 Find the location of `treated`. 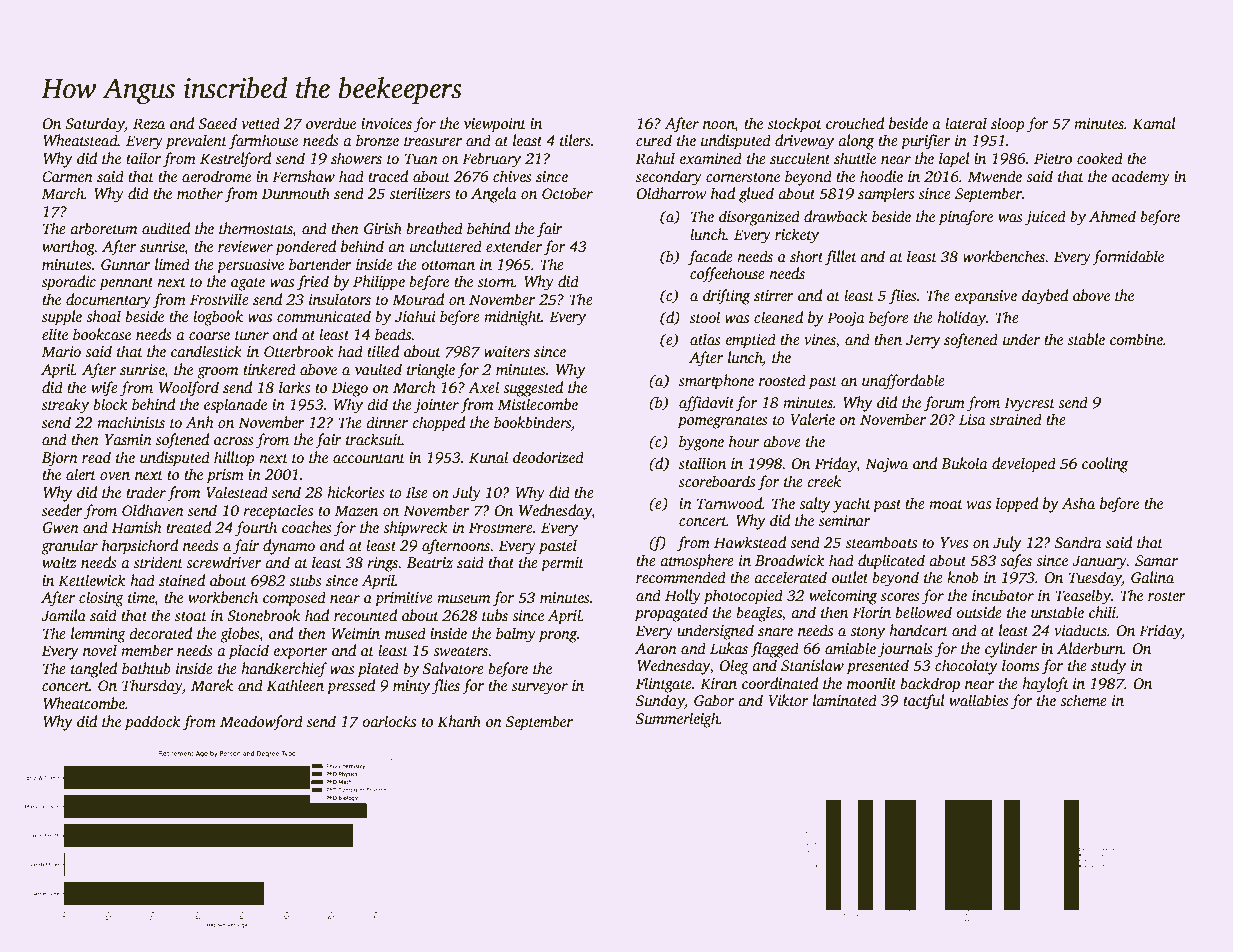

treated is located at coordinates (188, 527).
